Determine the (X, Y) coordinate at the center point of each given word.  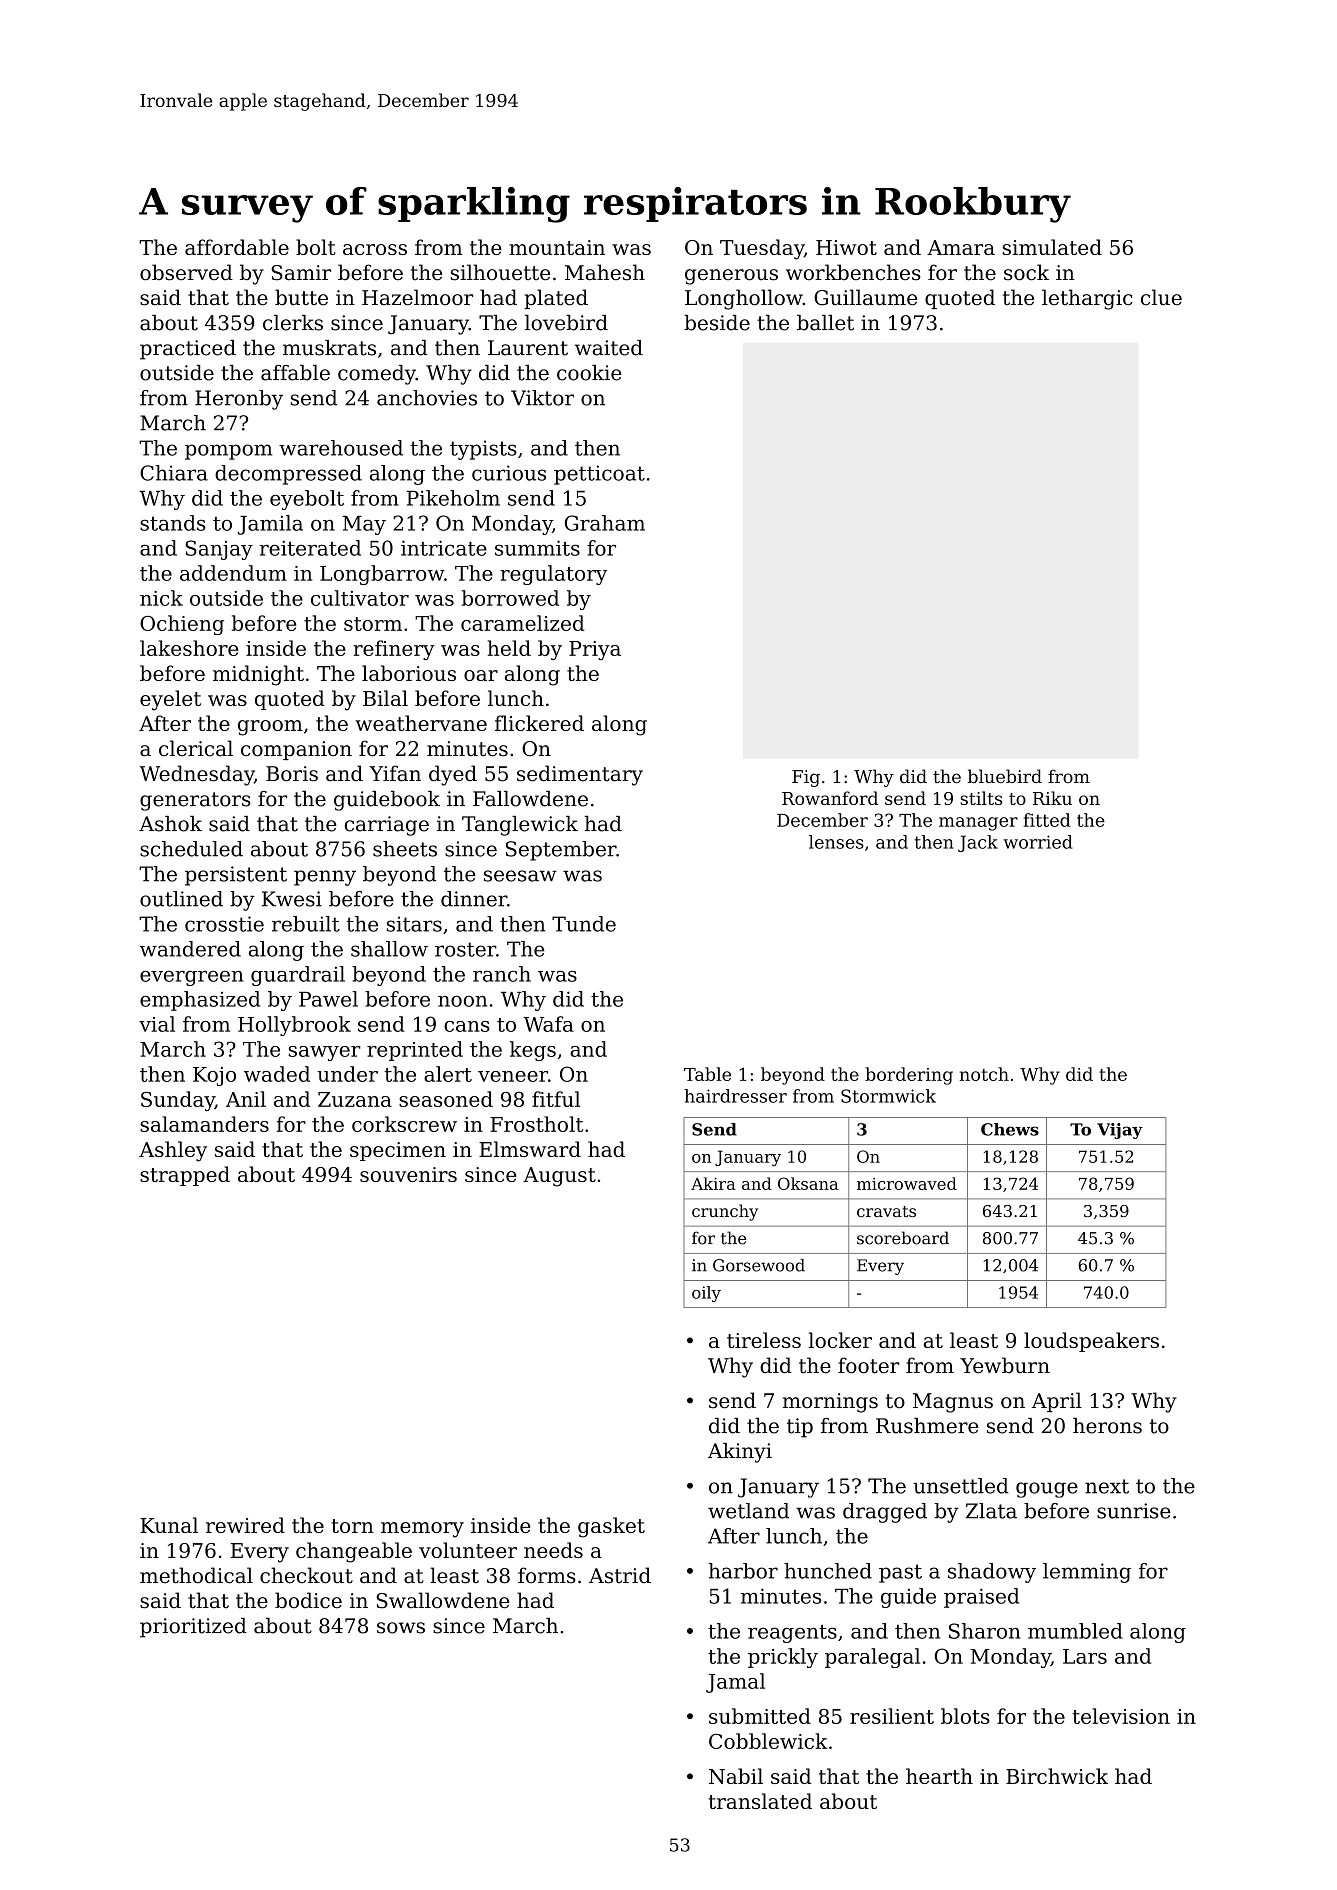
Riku (1052, 798)
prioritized (193, 1628)
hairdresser (735, 1096)
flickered (539, 723)
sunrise (1134, 1511)
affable (295, 373)
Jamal (735, 1683)
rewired (245, 1525)
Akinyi (740, 1453)
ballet (825, 323)
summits (537, 548)
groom (270, 728)
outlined (181, 899)
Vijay (1120, 1131)
